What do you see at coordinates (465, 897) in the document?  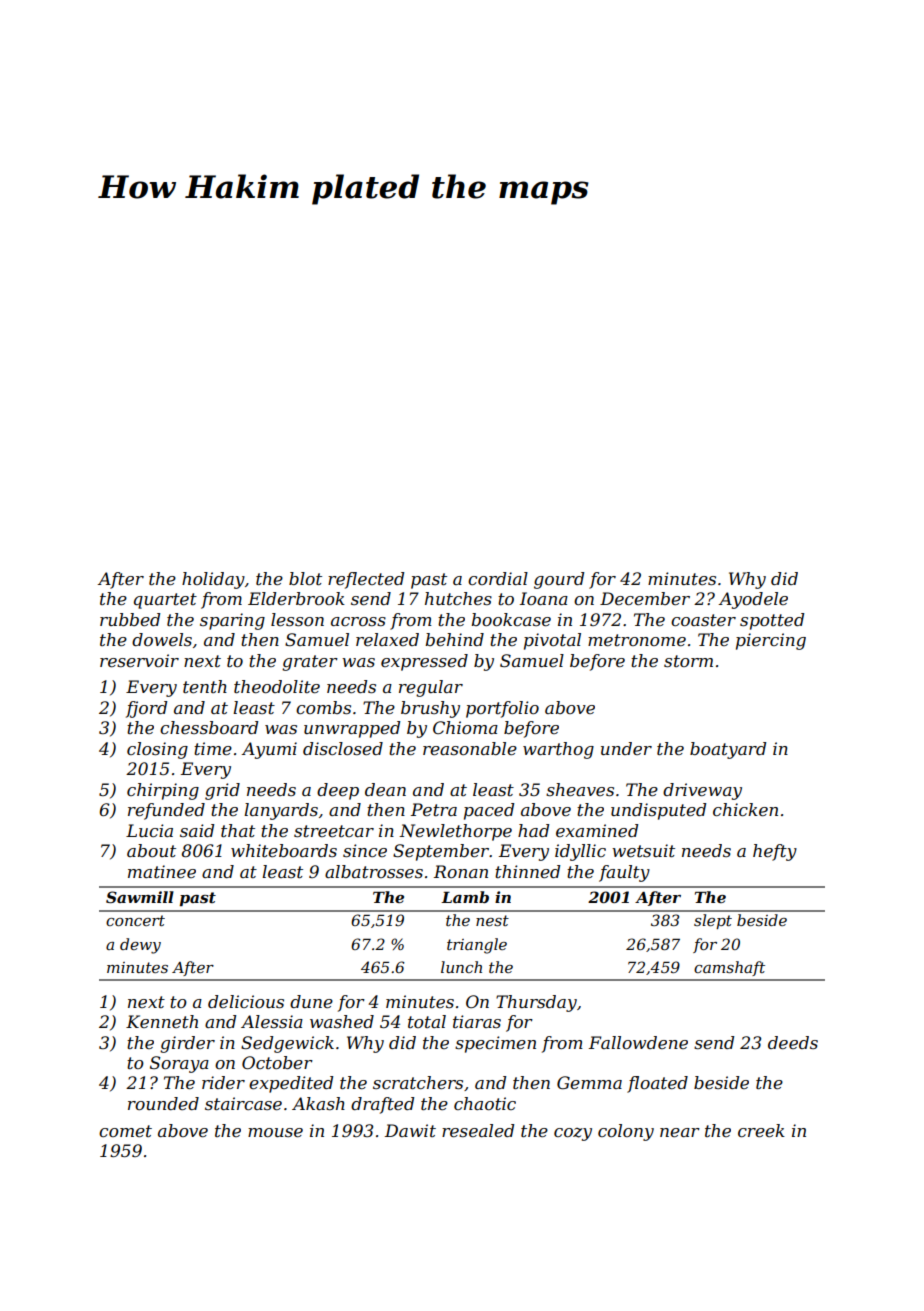 I see `Lamb` at bounding box center [465, 897].
